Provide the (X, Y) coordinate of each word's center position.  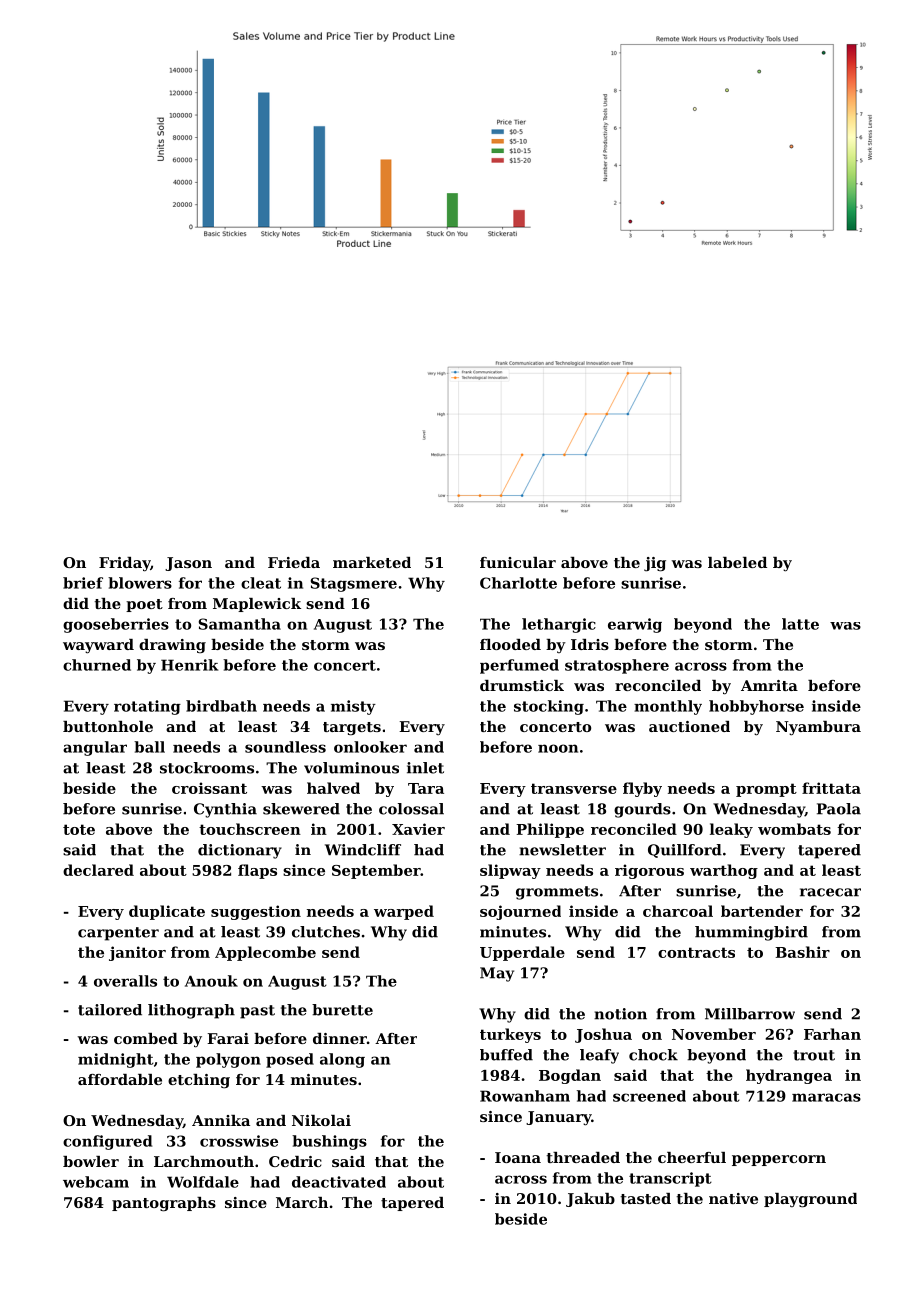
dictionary (240, 851)
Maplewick (257, 605)
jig (655, 564)
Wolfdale (203, 1182)
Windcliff (363, 850)
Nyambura (818, 728)
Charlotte (518, 583)
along (342, 1060)
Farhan (832, 1034)
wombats (794, 829)
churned (97, 665)
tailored (110, 1010)
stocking (549, 707)
